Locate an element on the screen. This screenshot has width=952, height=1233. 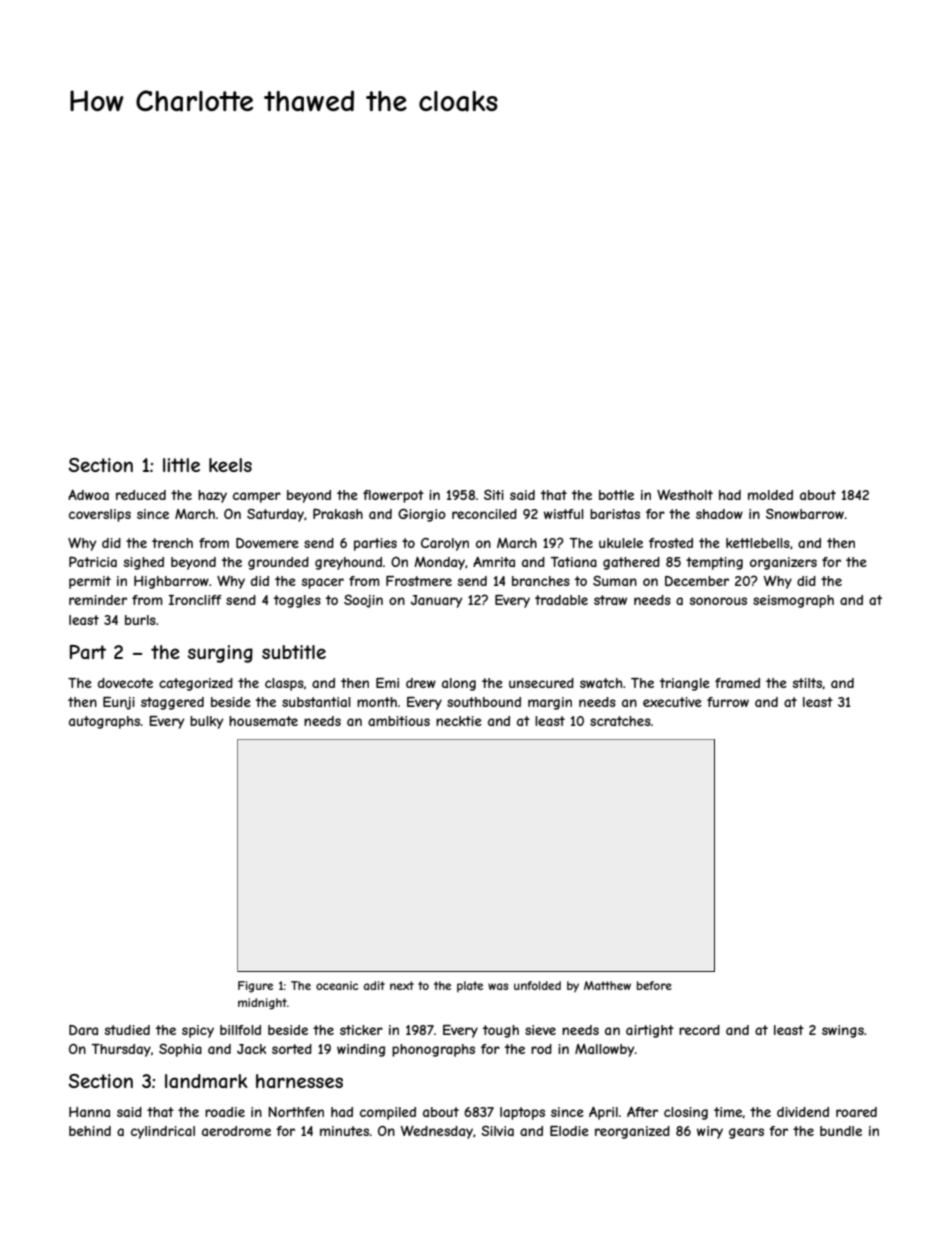
furrow is located at coordinates (728, 702).
